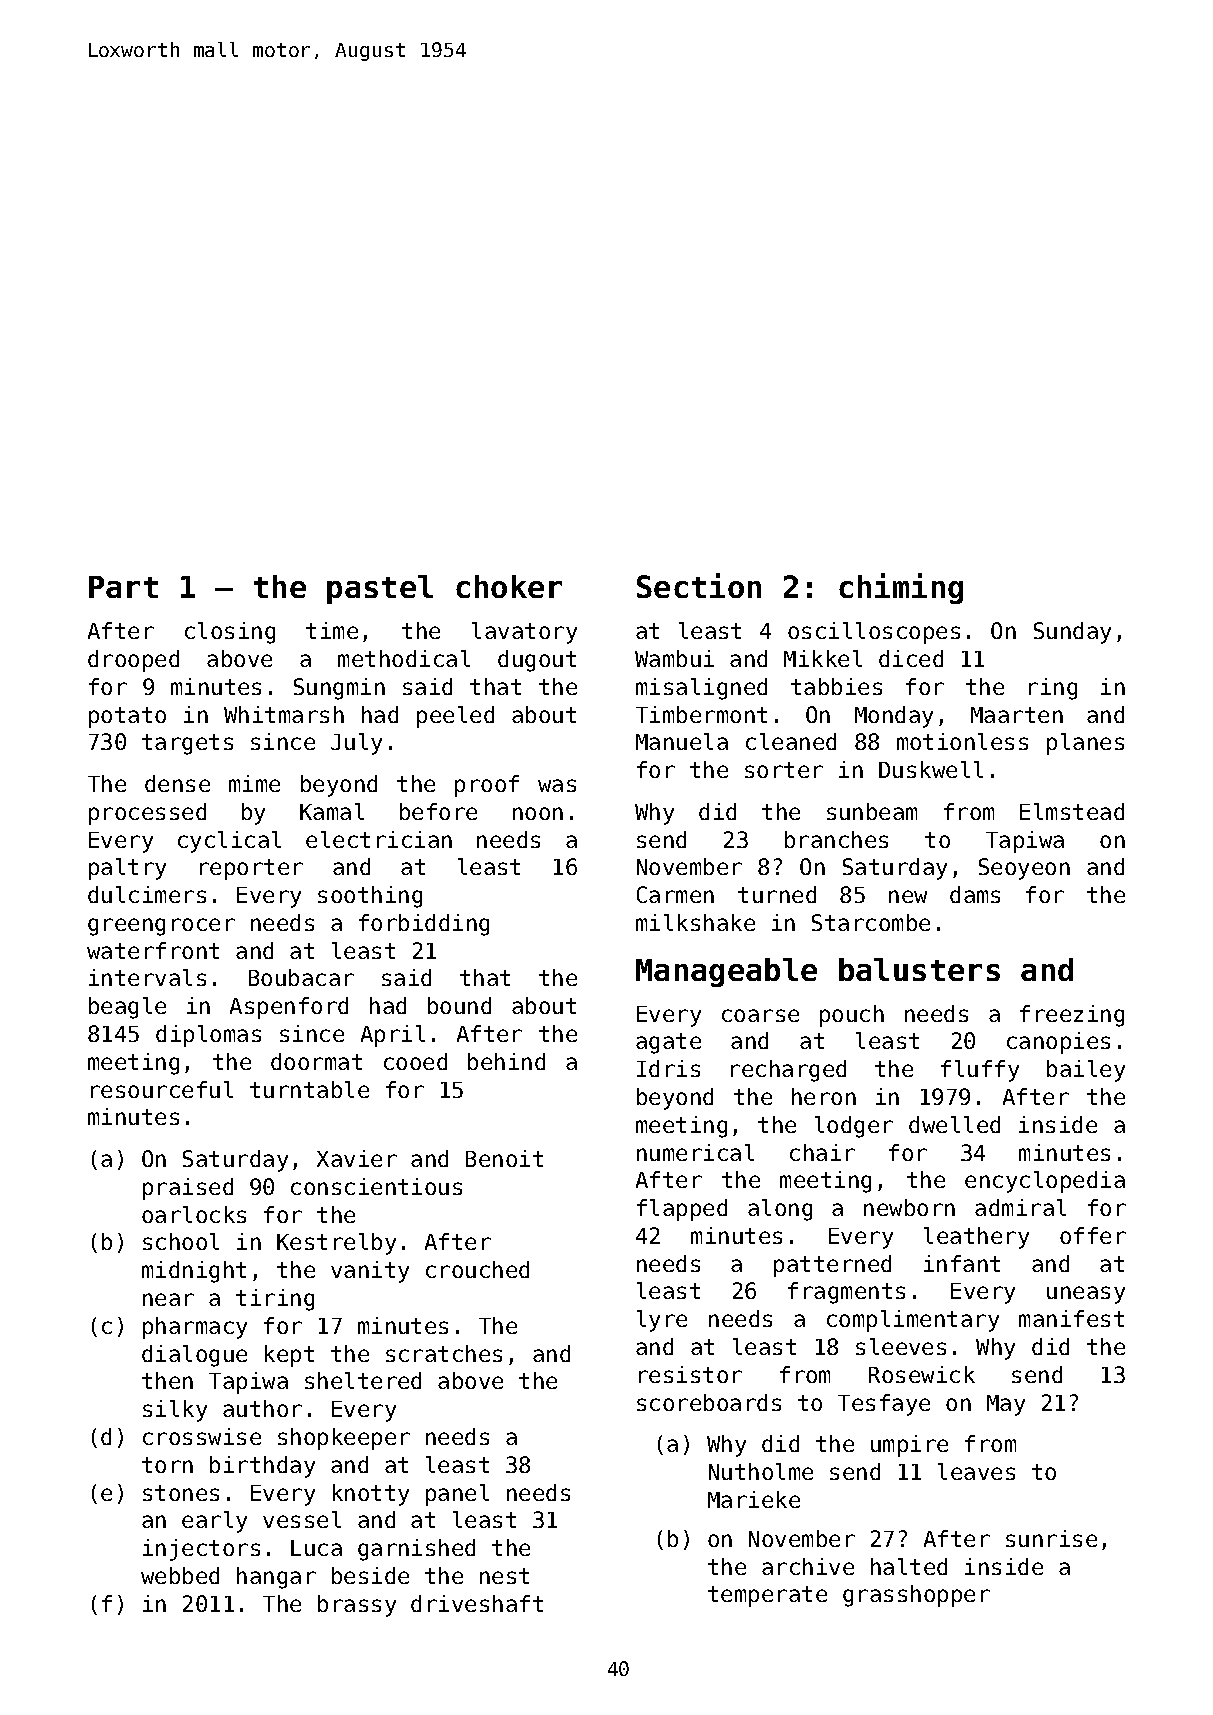 The image size is (1213, 1715). Describe the element at coordinates (524, 633) in the image. I see `lavatory` at that location.
